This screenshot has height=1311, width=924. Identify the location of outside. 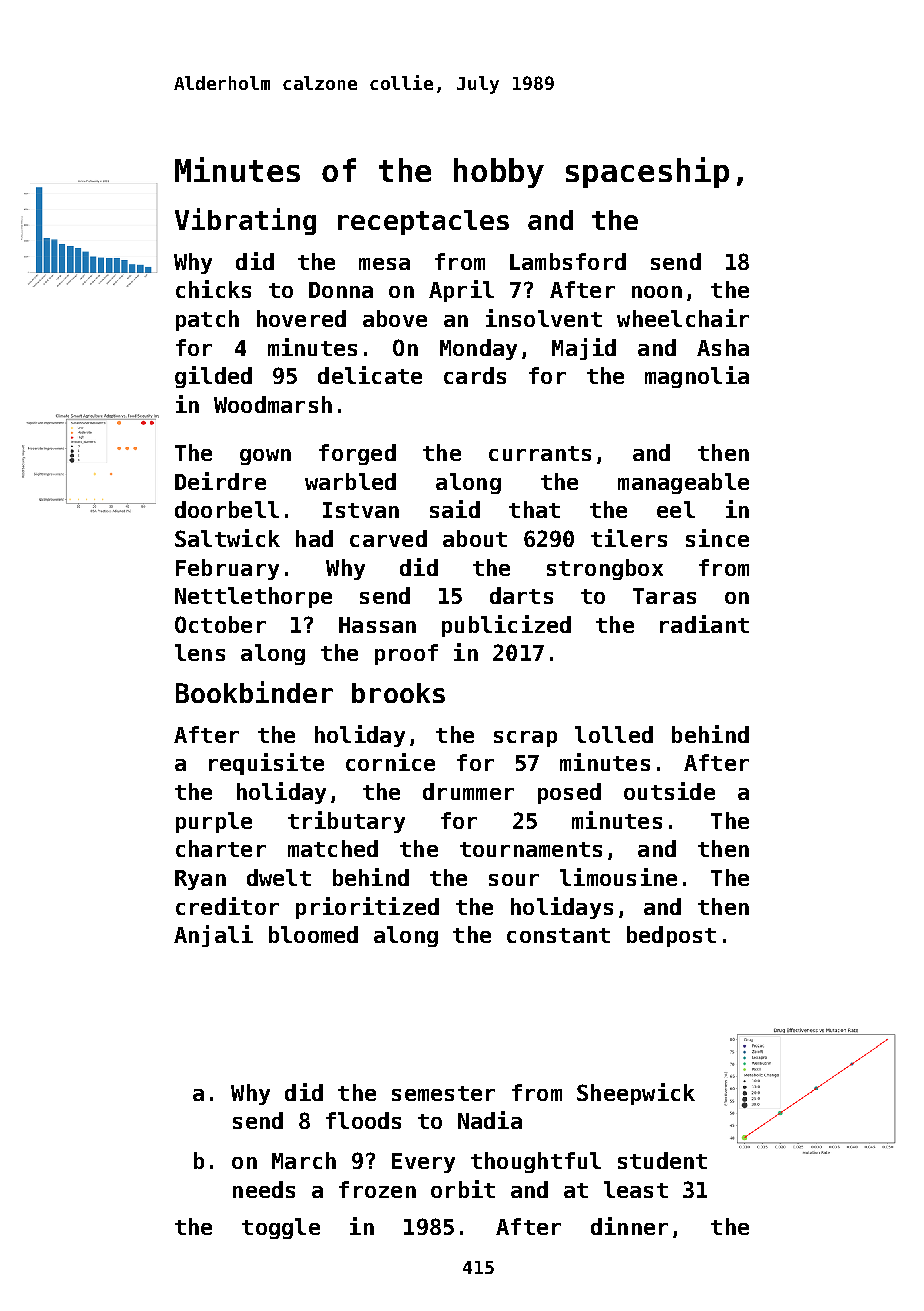
(669, 791).
